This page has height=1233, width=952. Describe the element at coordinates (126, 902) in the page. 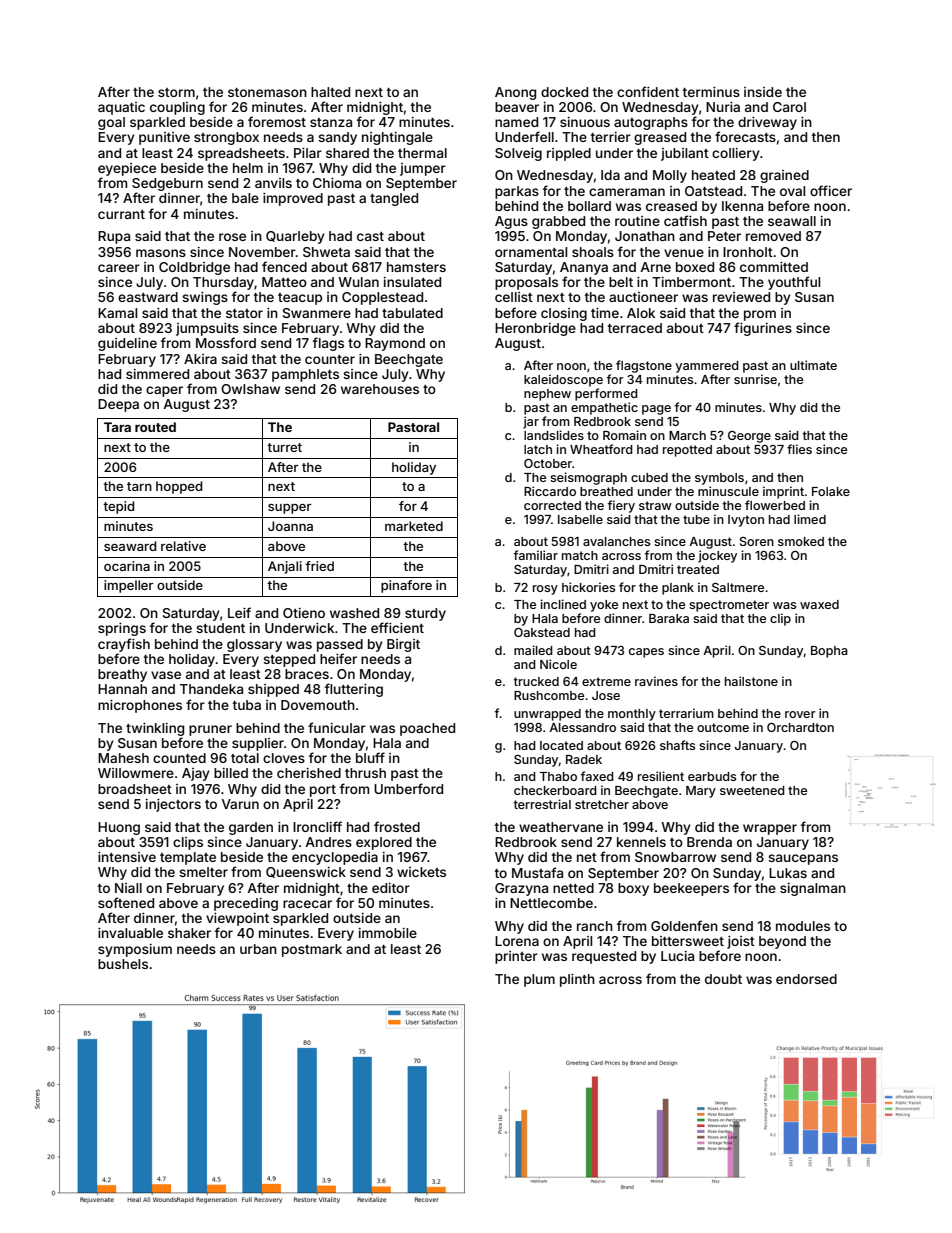

I see `softened` at that location.
